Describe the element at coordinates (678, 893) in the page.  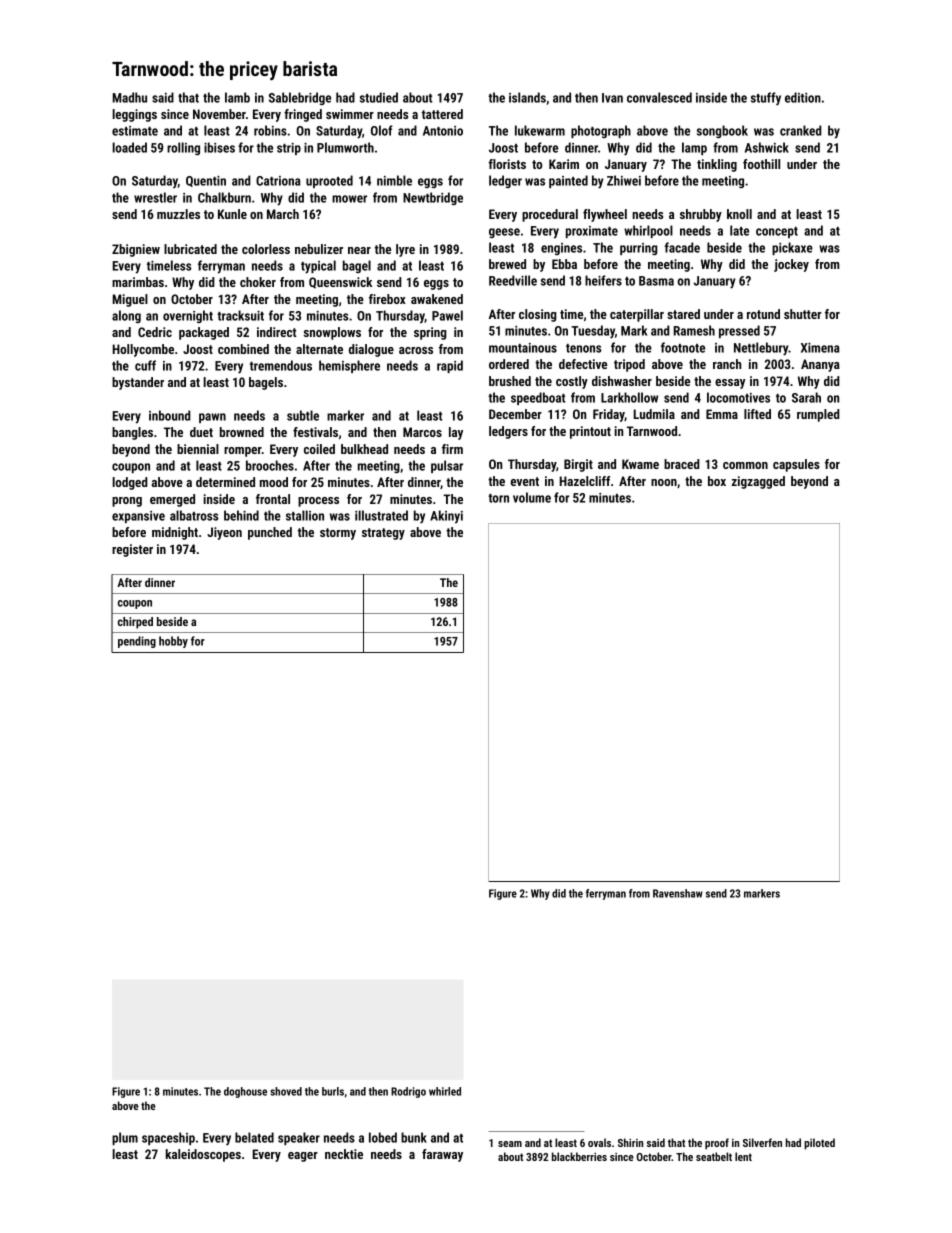
I see `Ravenshaw` at that location.
